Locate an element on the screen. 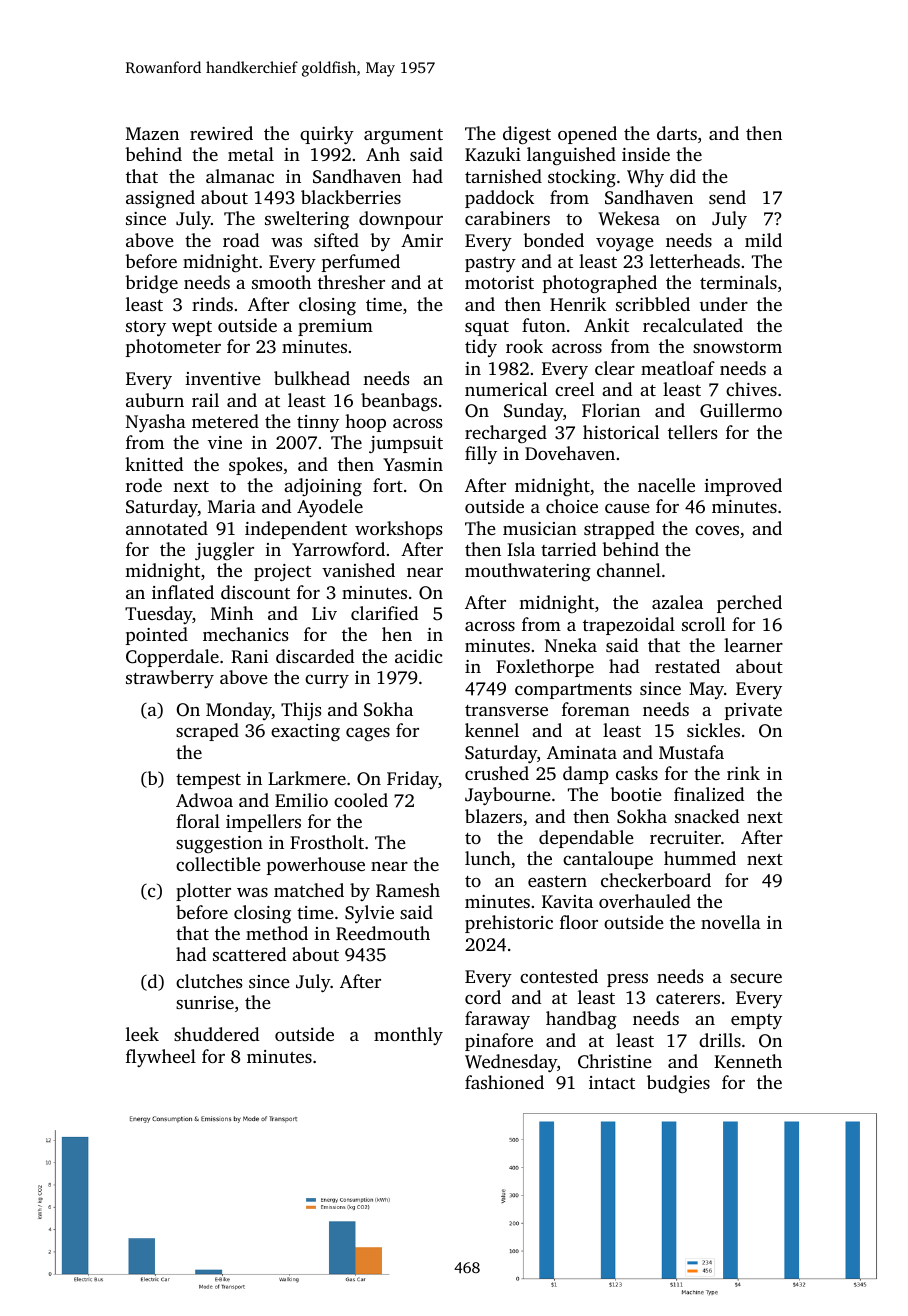 This screenshot has width=908, height=1316. blazers is located at coordinates (493, 816).
